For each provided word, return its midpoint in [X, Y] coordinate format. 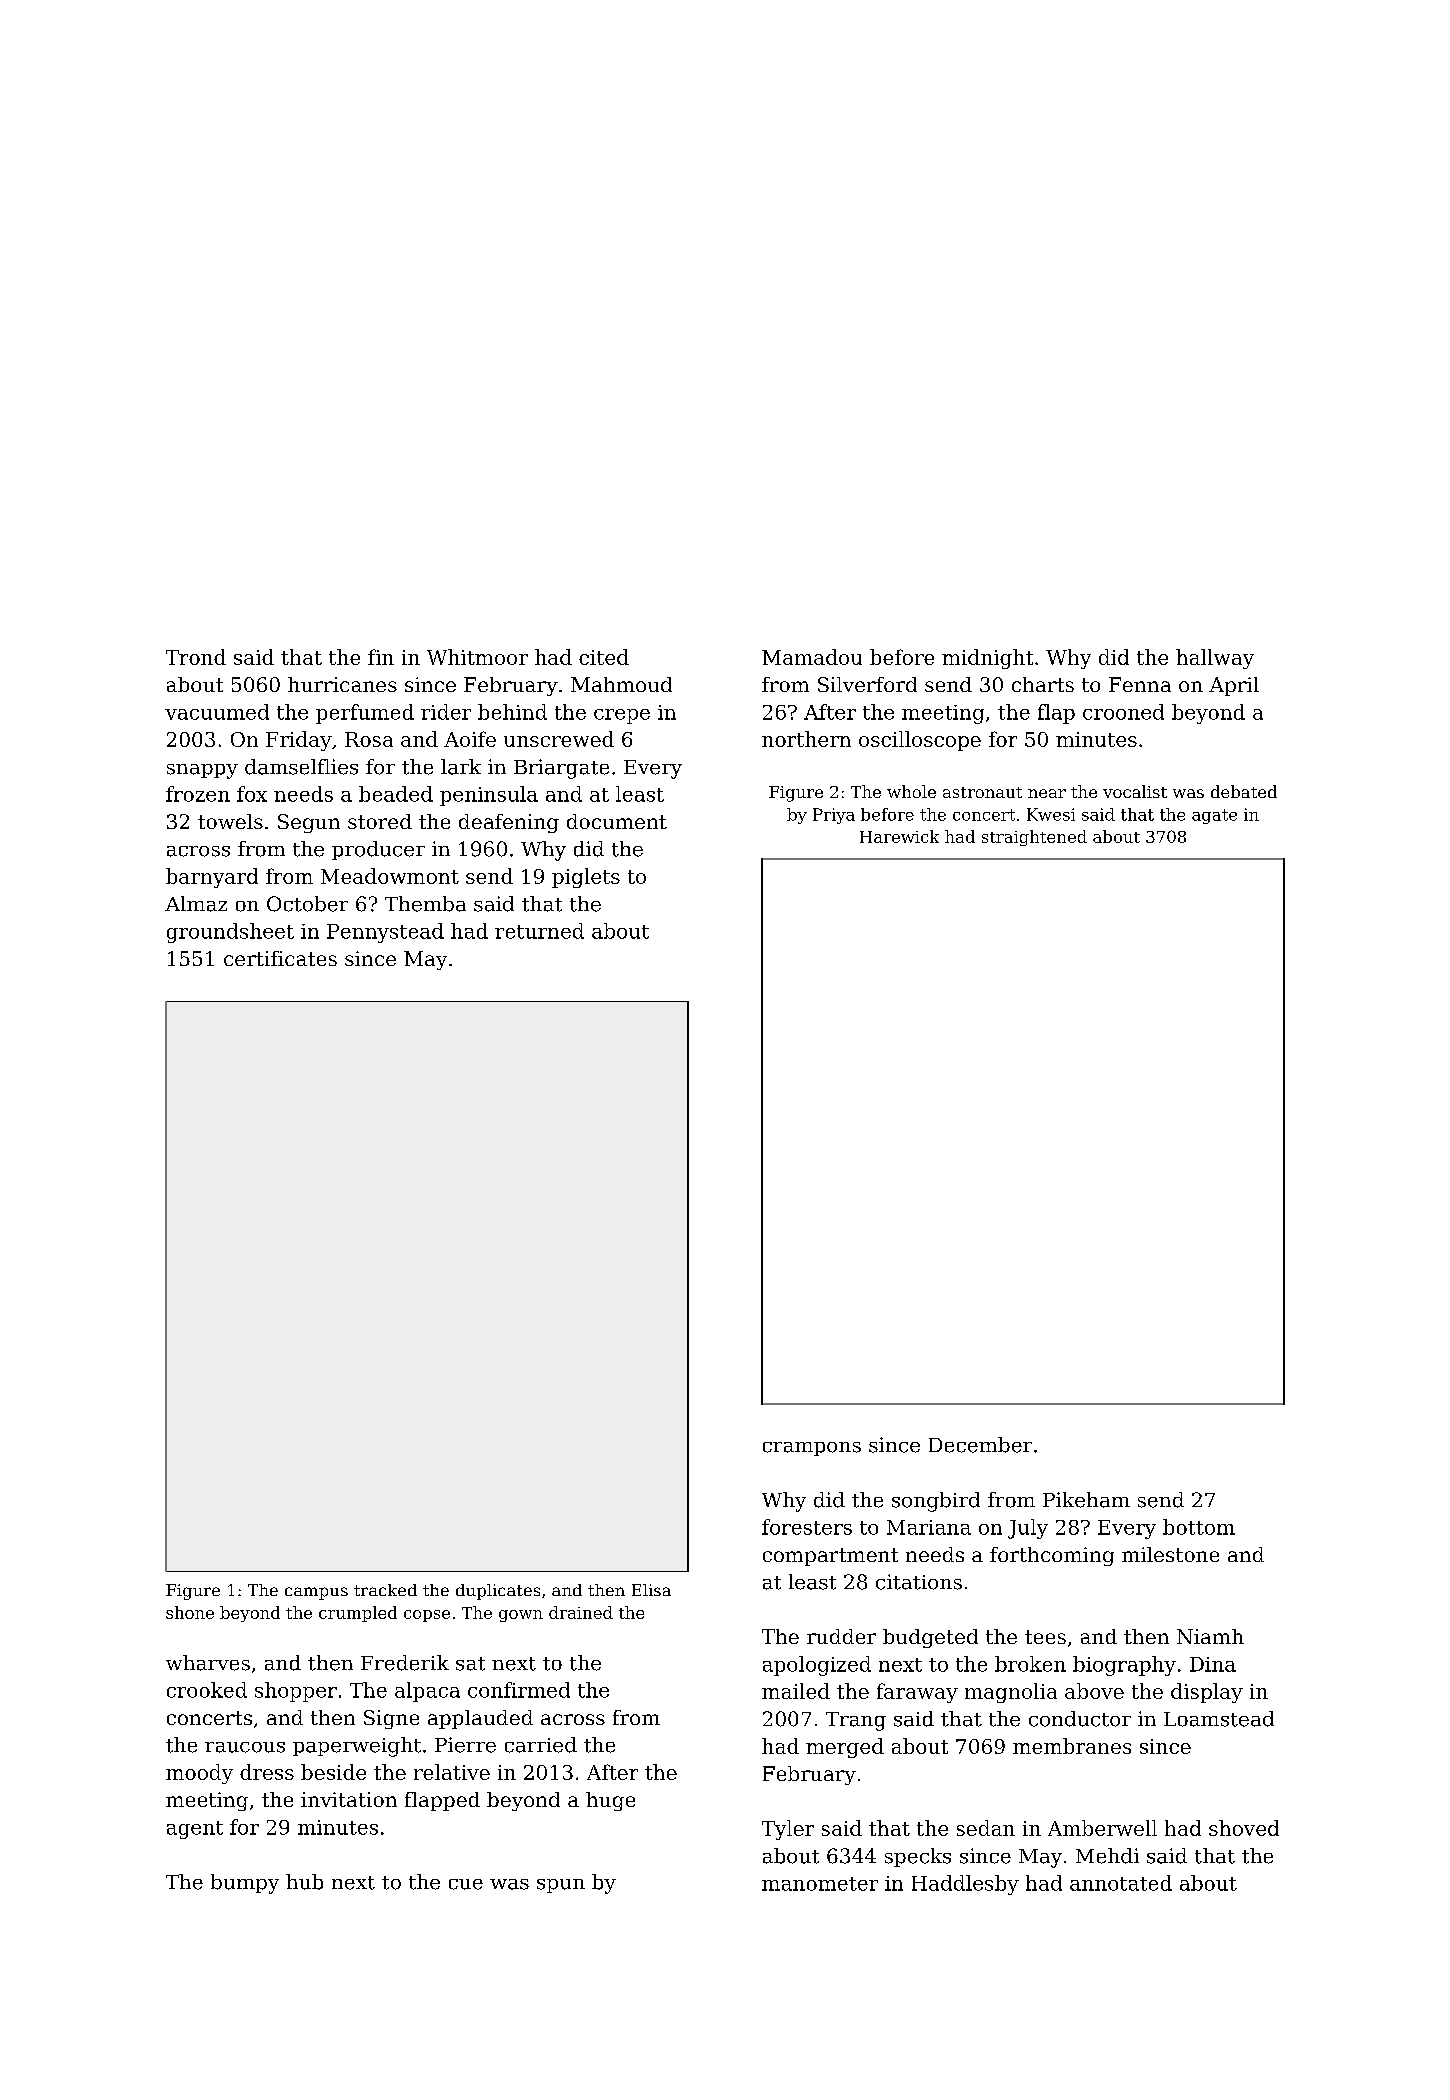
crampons [812, 1449]
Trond [196, 657]
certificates [280, 958]
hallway [1215, 659]
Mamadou [812, 657]
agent [195, 1830]
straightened [1034, 838]
